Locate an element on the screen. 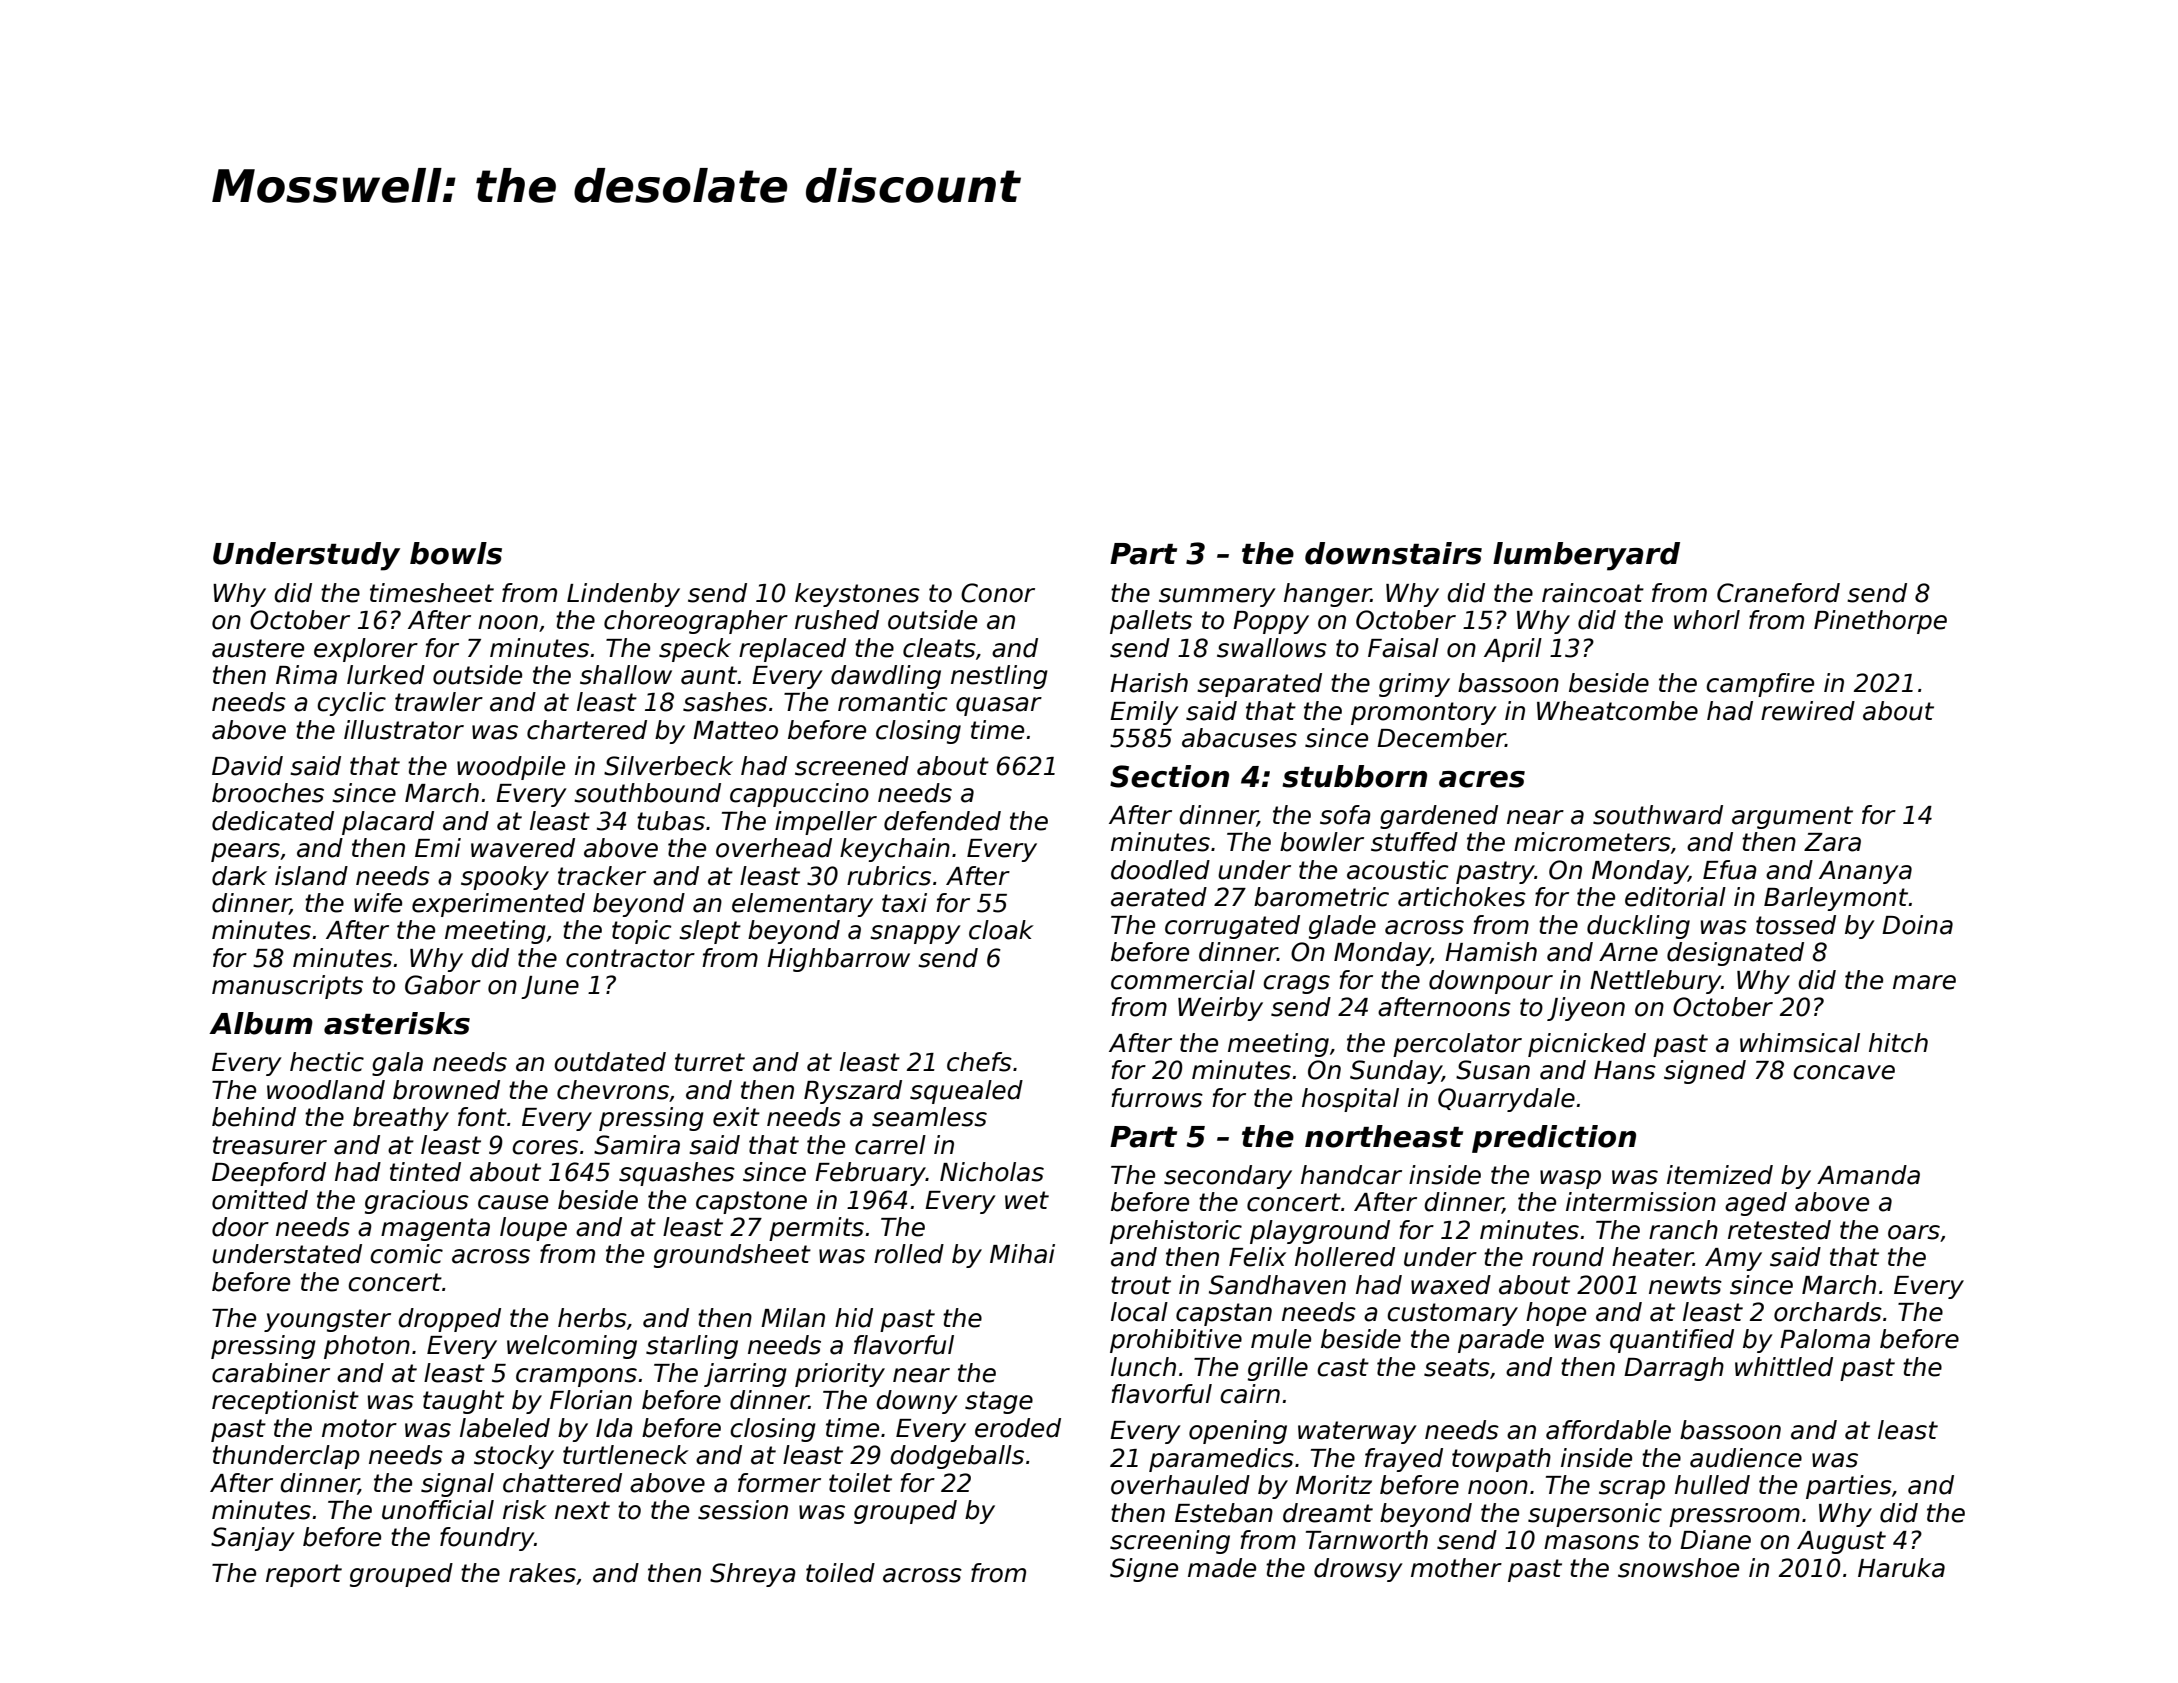 The width and height of the screenshot is (2178, 1683). capstone is located at coordinates (751, 1202).
